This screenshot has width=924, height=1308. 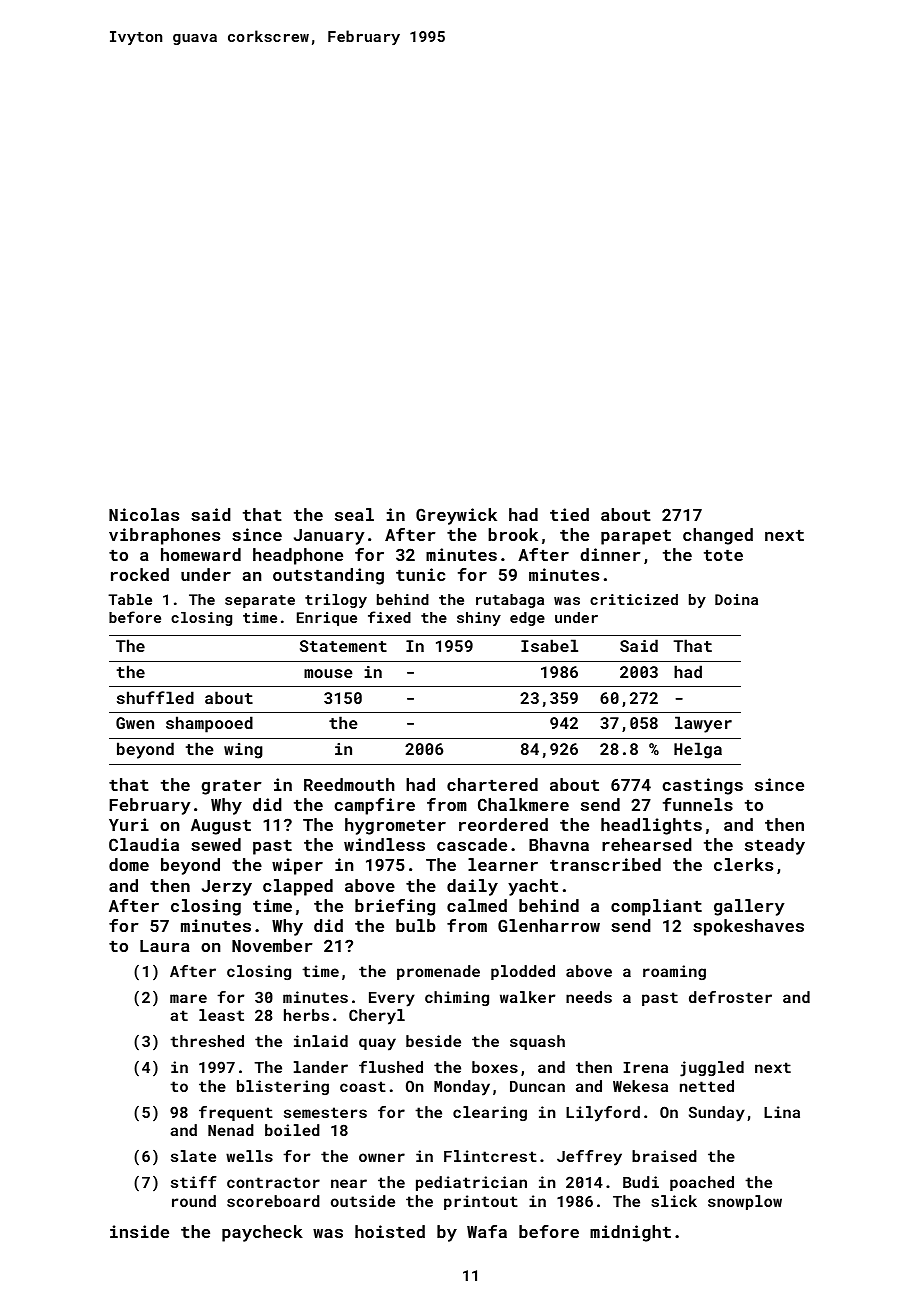 What do you see at coordinates (221, 1015) in the screenshot?
I see `least` at bounding box center [221, 1015].
